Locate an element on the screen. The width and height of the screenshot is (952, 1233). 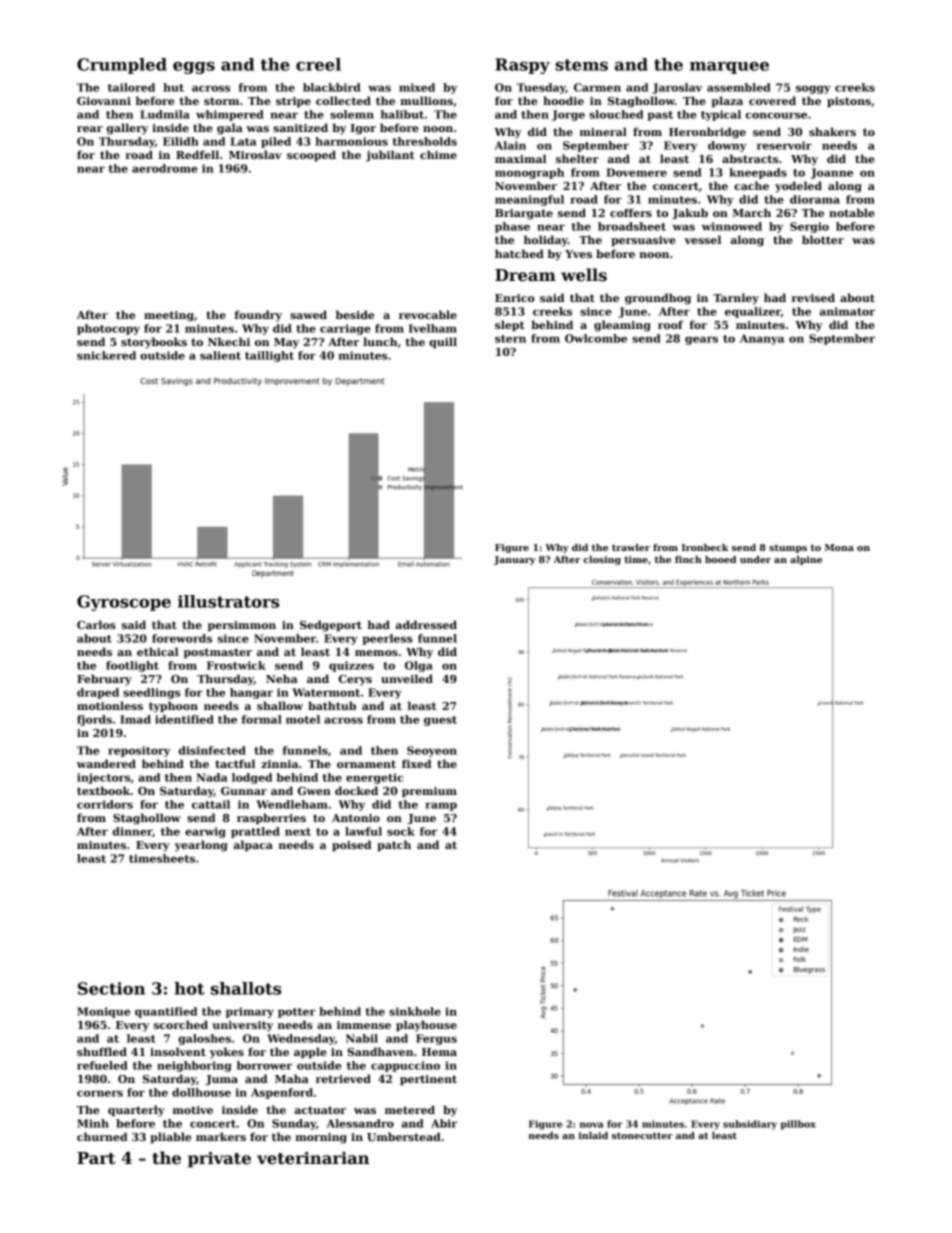
footlight is located at coordinates (132, 666).
